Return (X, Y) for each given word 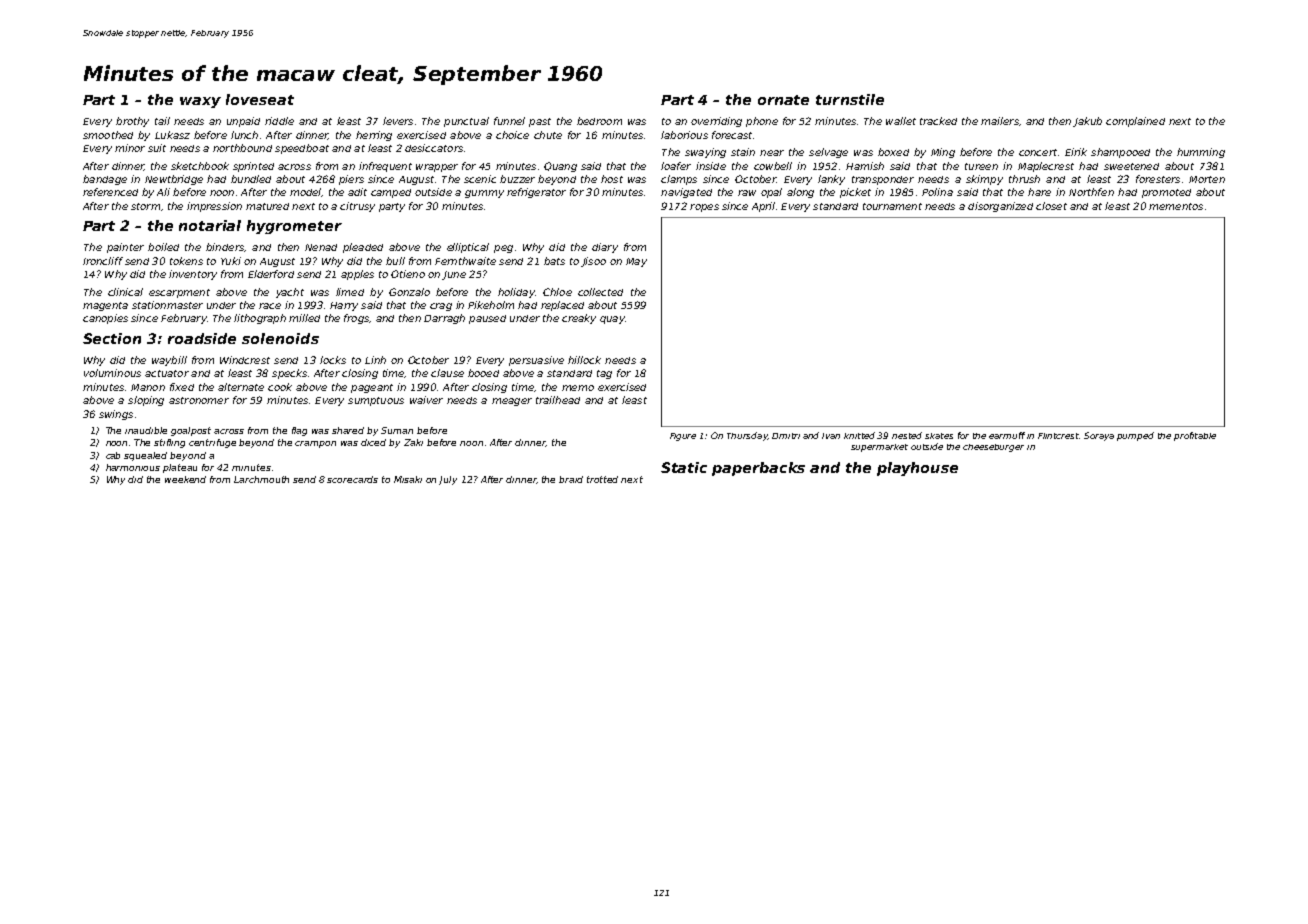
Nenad (321, 247)
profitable (1195, 436)
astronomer (199, 400)
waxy (200, 102)
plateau (180, 468)
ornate (783, 100)
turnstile (850, 99)
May (636, 262)
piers (351, 180)
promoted (1166, 193)
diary (605, 248)
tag (604, 374)
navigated (686, 193)
